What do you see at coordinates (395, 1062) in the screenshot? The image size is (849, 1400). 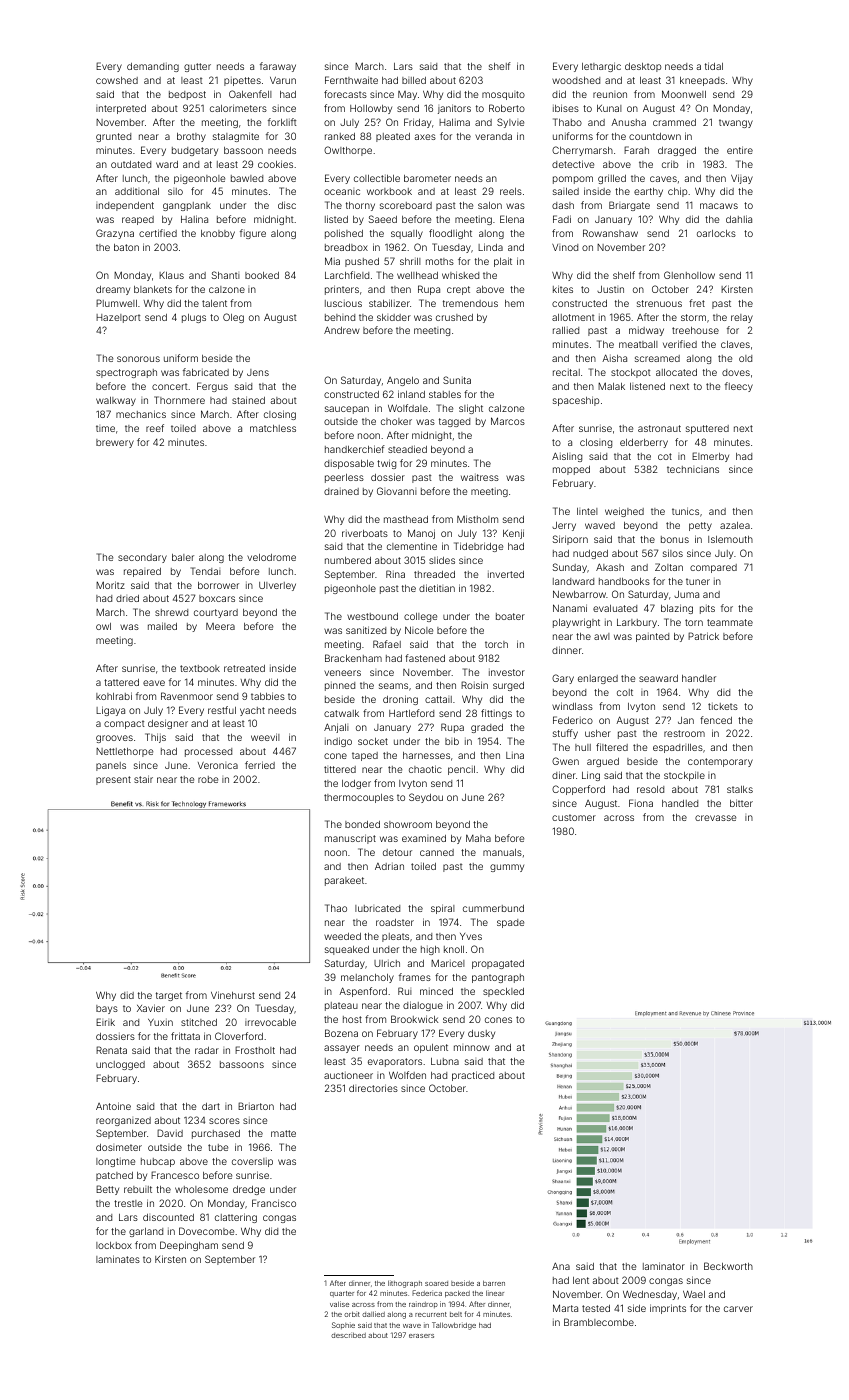 I see `evaporators` at bounding box center [395, 1062].
